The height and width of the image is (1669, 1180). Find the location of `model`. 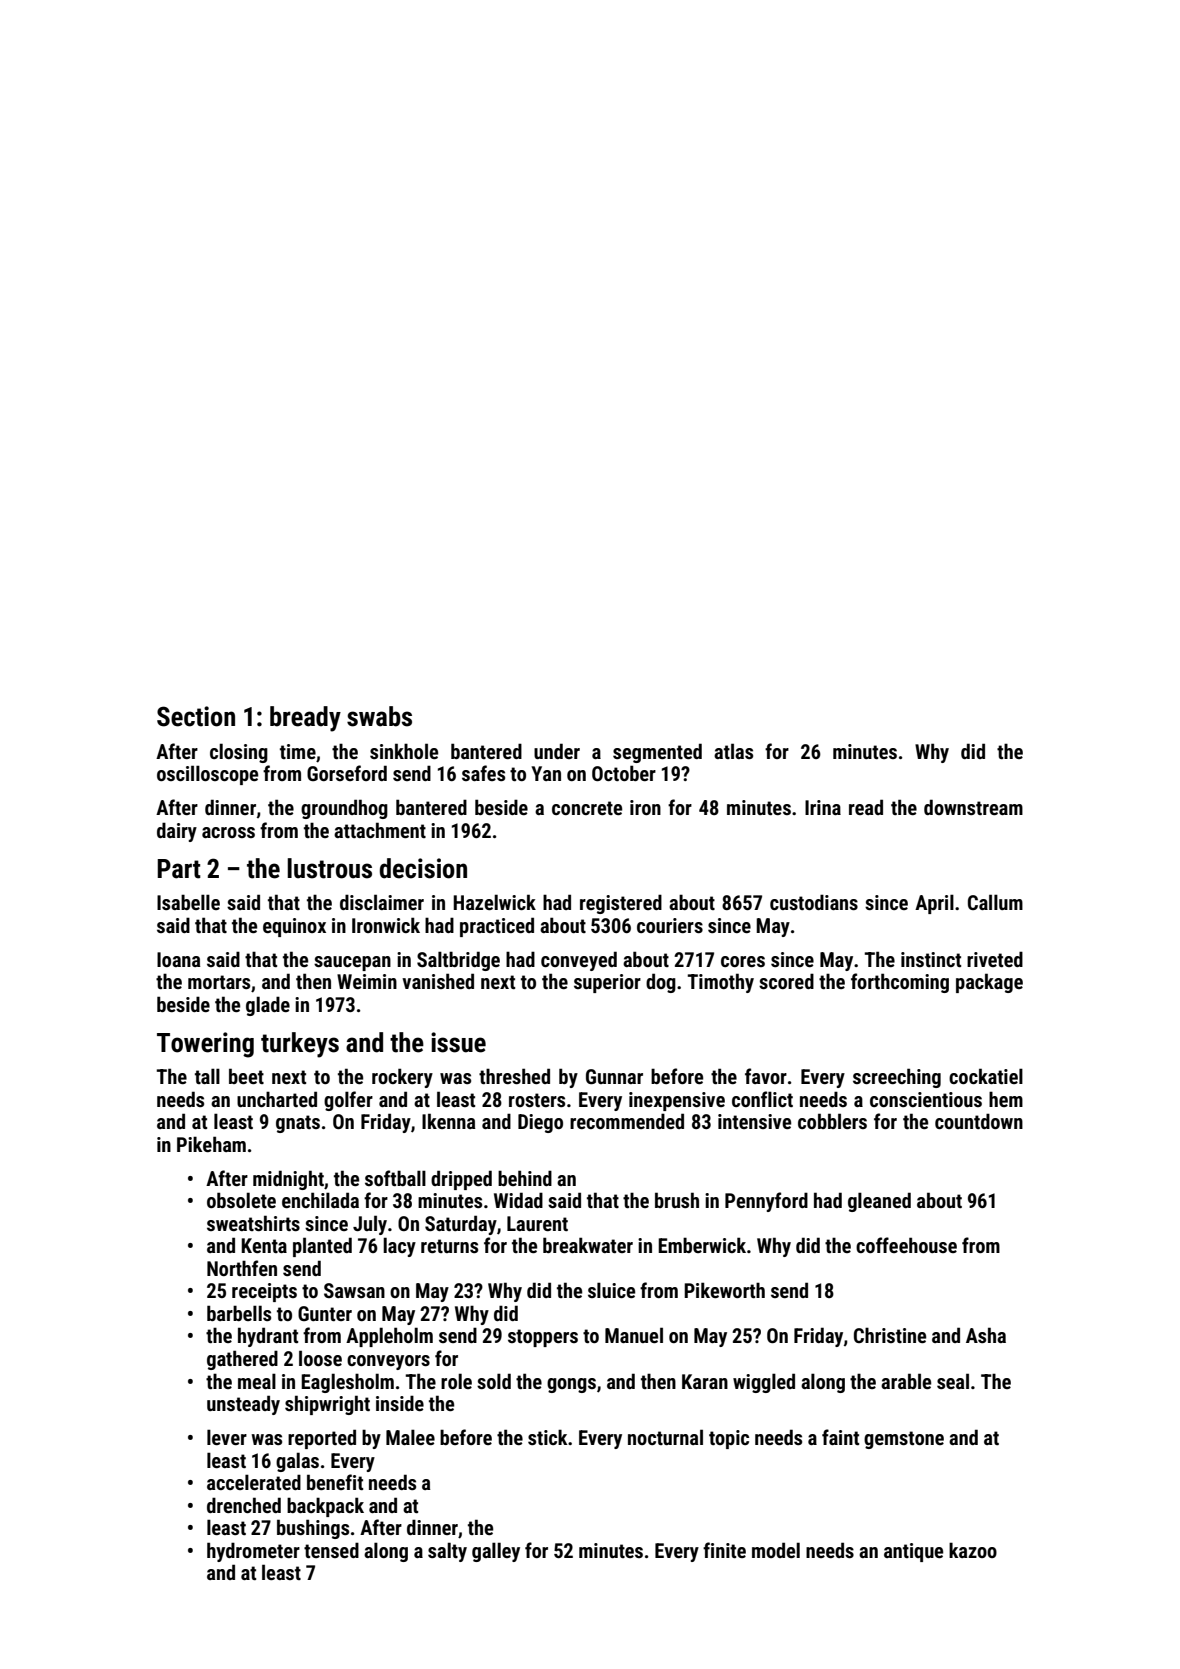

model is located at coordinates (776, 1550).
